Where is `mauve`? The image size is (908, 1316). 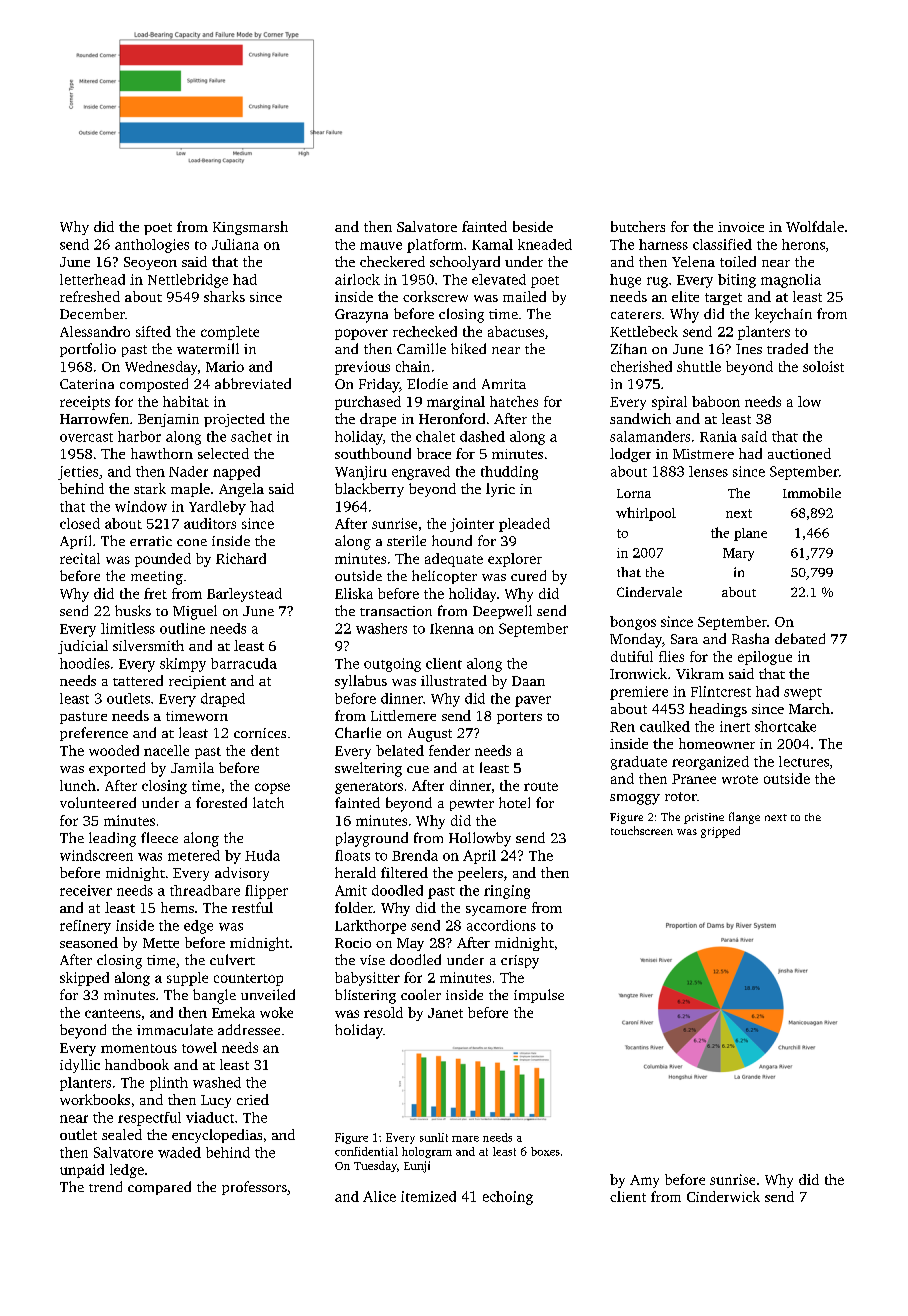
mauve is located at coordinates (381, 246).
